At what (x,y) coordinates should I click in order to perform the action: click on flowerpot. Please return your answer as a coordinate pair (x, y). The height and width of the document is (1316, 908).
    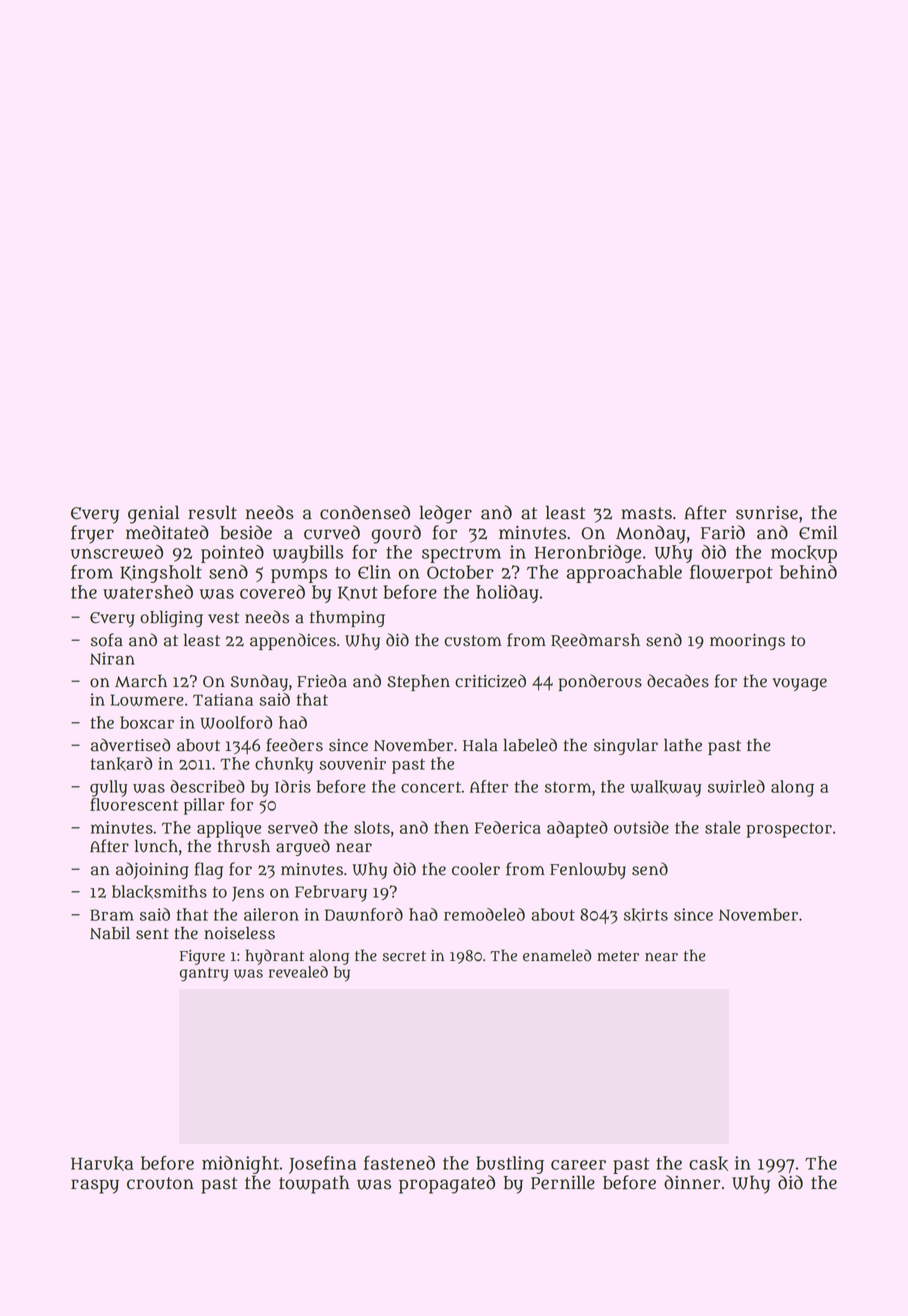
    Looking at the image, I should click on (731, 574).
